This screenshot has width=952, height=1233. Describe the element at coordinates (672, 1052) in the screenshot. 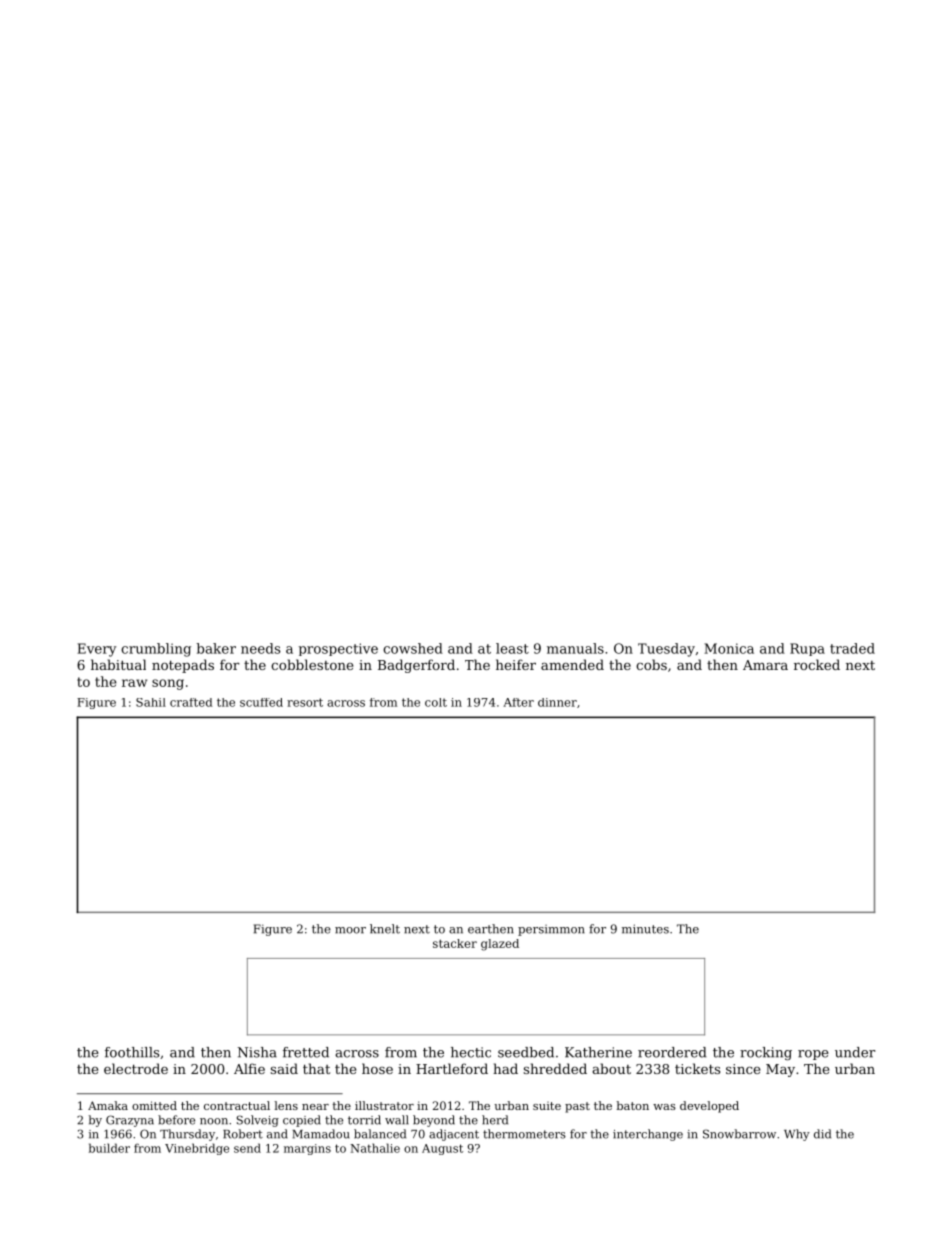

I see `reordered` at that location.
